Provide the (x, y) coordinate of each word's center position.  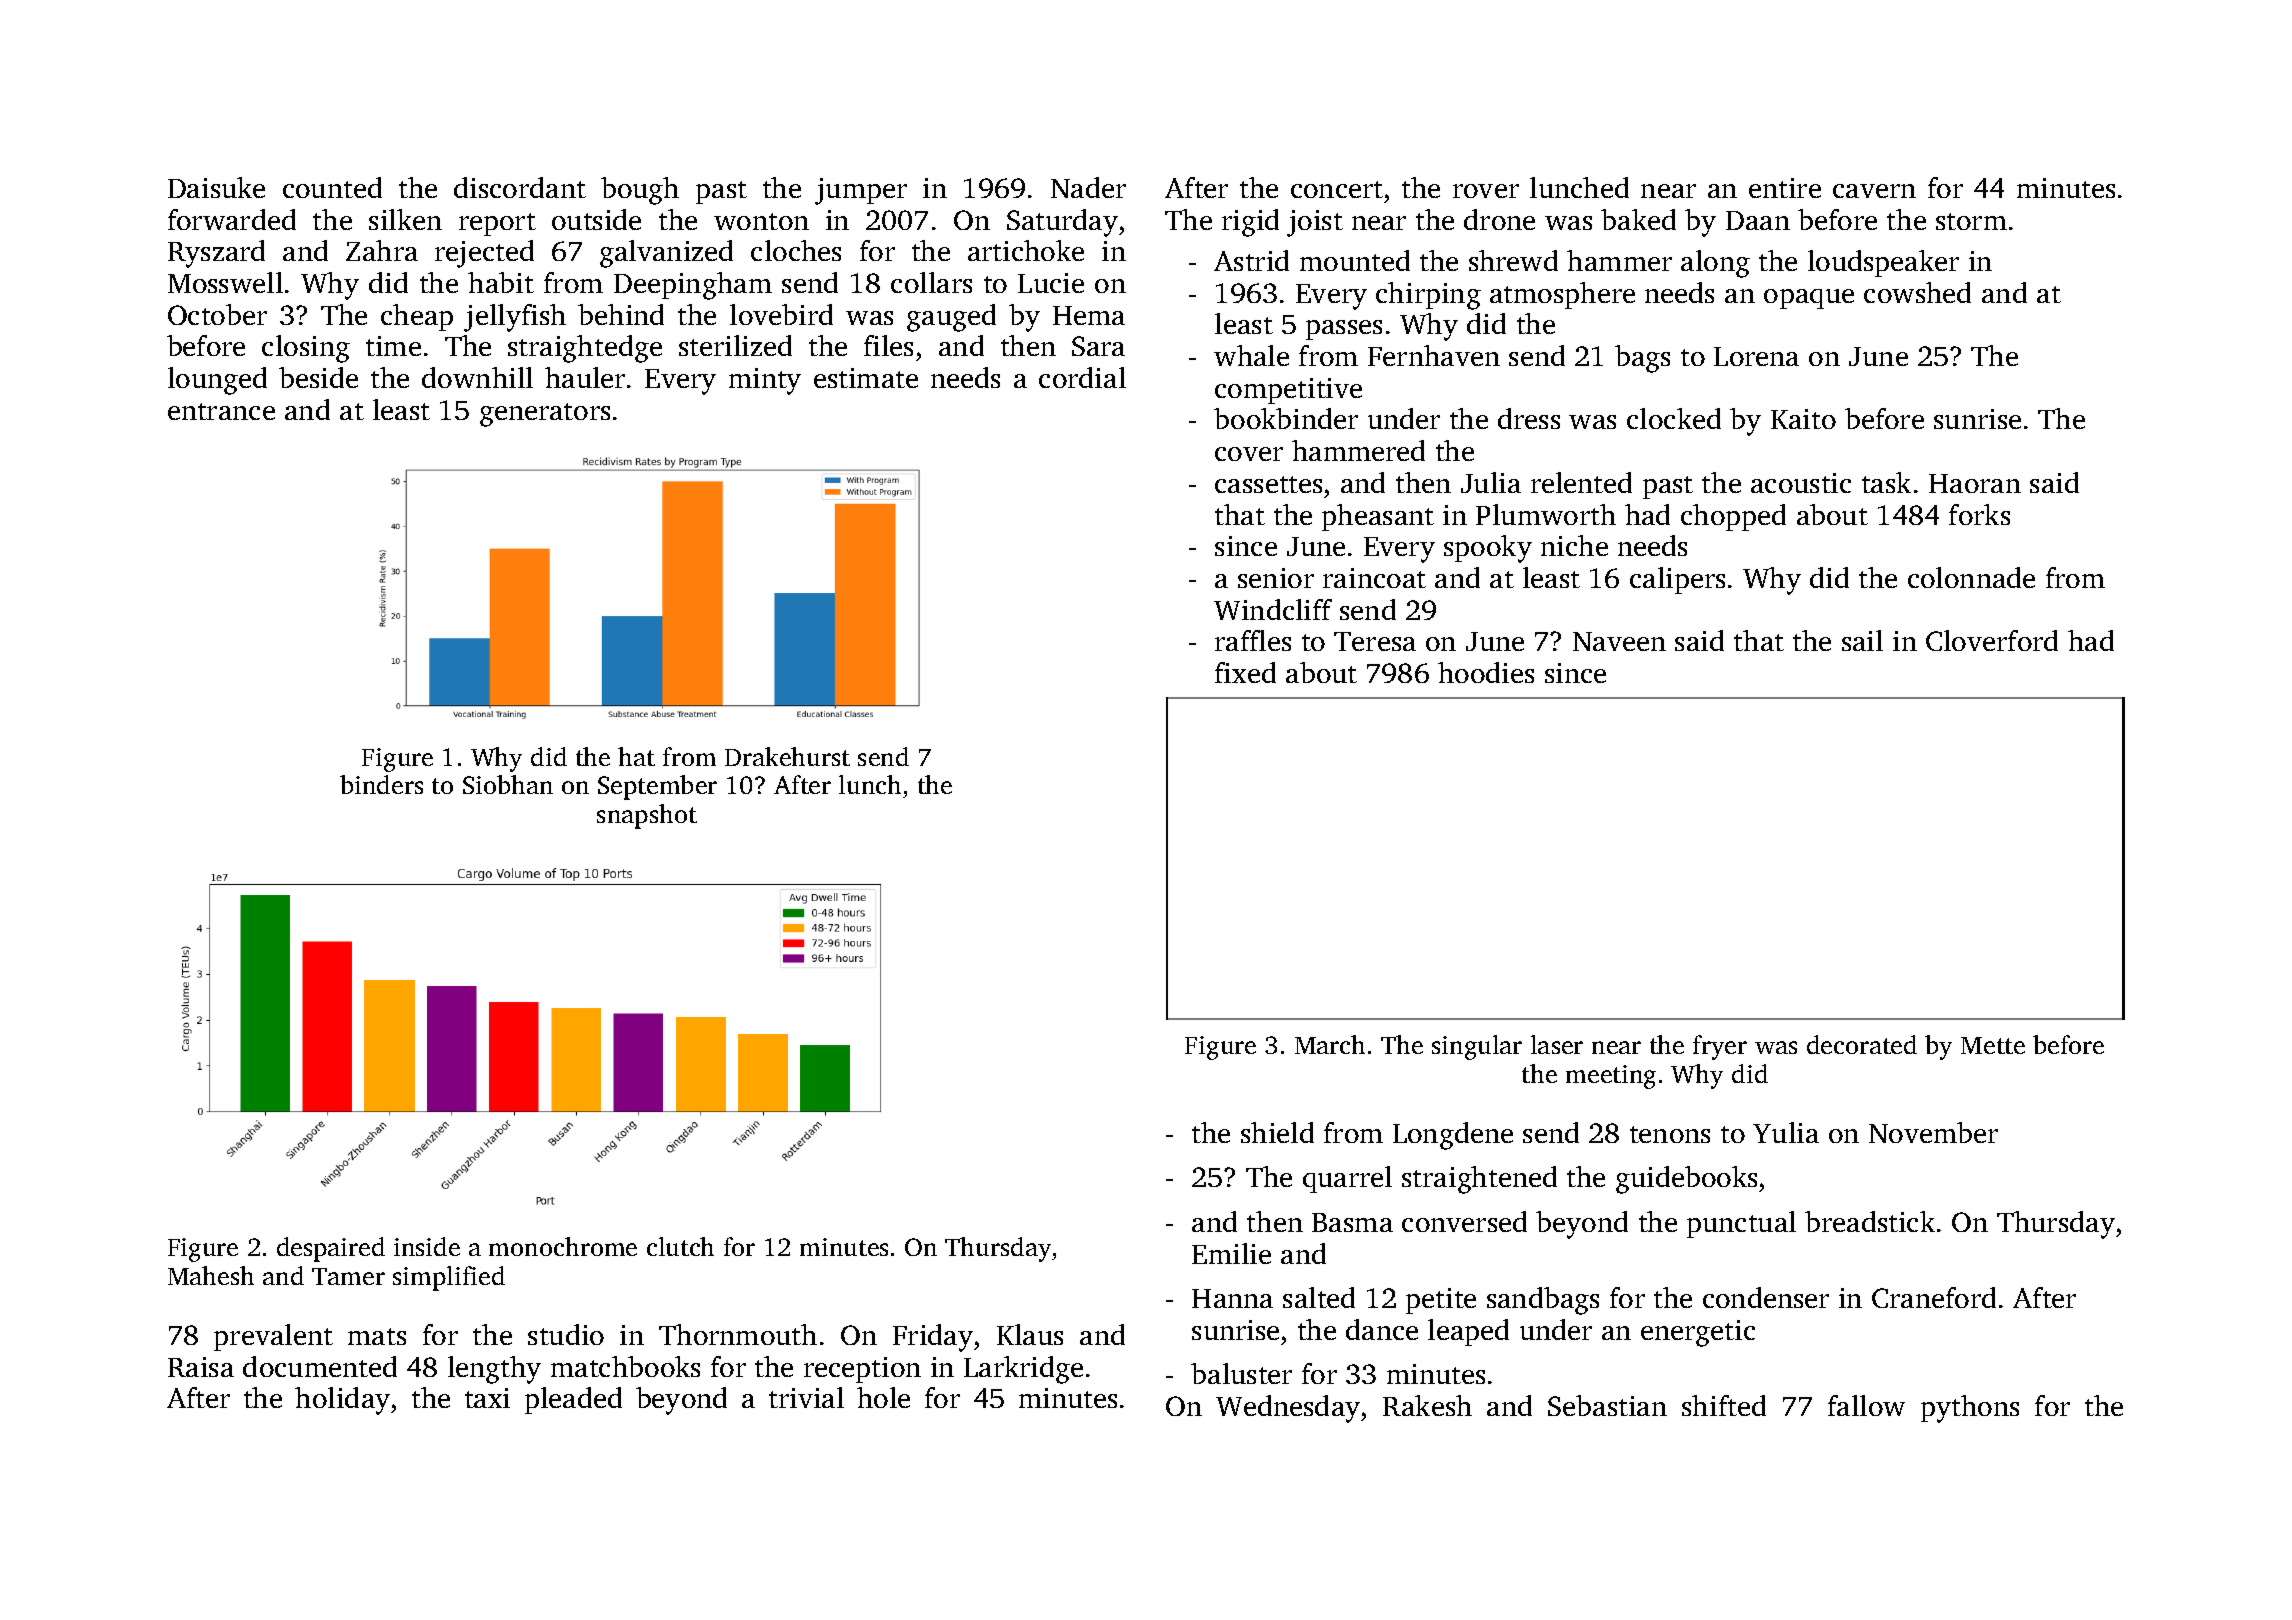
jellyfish (515, 318)
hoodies (1486, 672)
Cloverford (1992, 640)
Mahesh (211, 1275)
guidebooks (1686, 1180)
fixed (1245, 672)
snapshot (647, 816)
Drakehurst (787, 756)
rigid (1250, 223)
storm (1971, 221)
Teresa (1375, 641)
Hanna (1232, 1298)
